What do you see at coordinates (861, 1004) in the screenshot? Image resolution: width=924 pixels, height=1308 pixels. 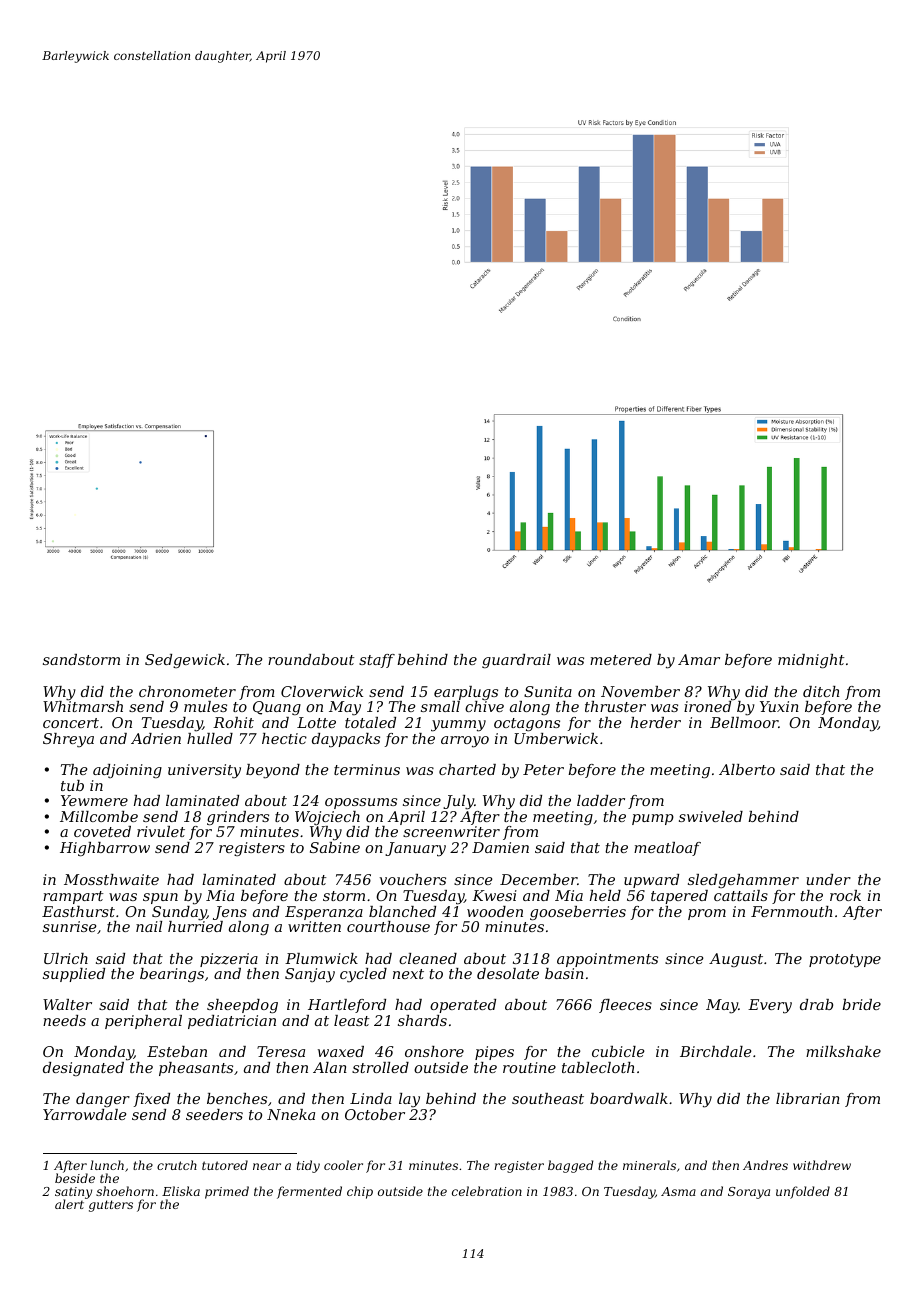 I see `bride` at bounding box center [861, 1004].
